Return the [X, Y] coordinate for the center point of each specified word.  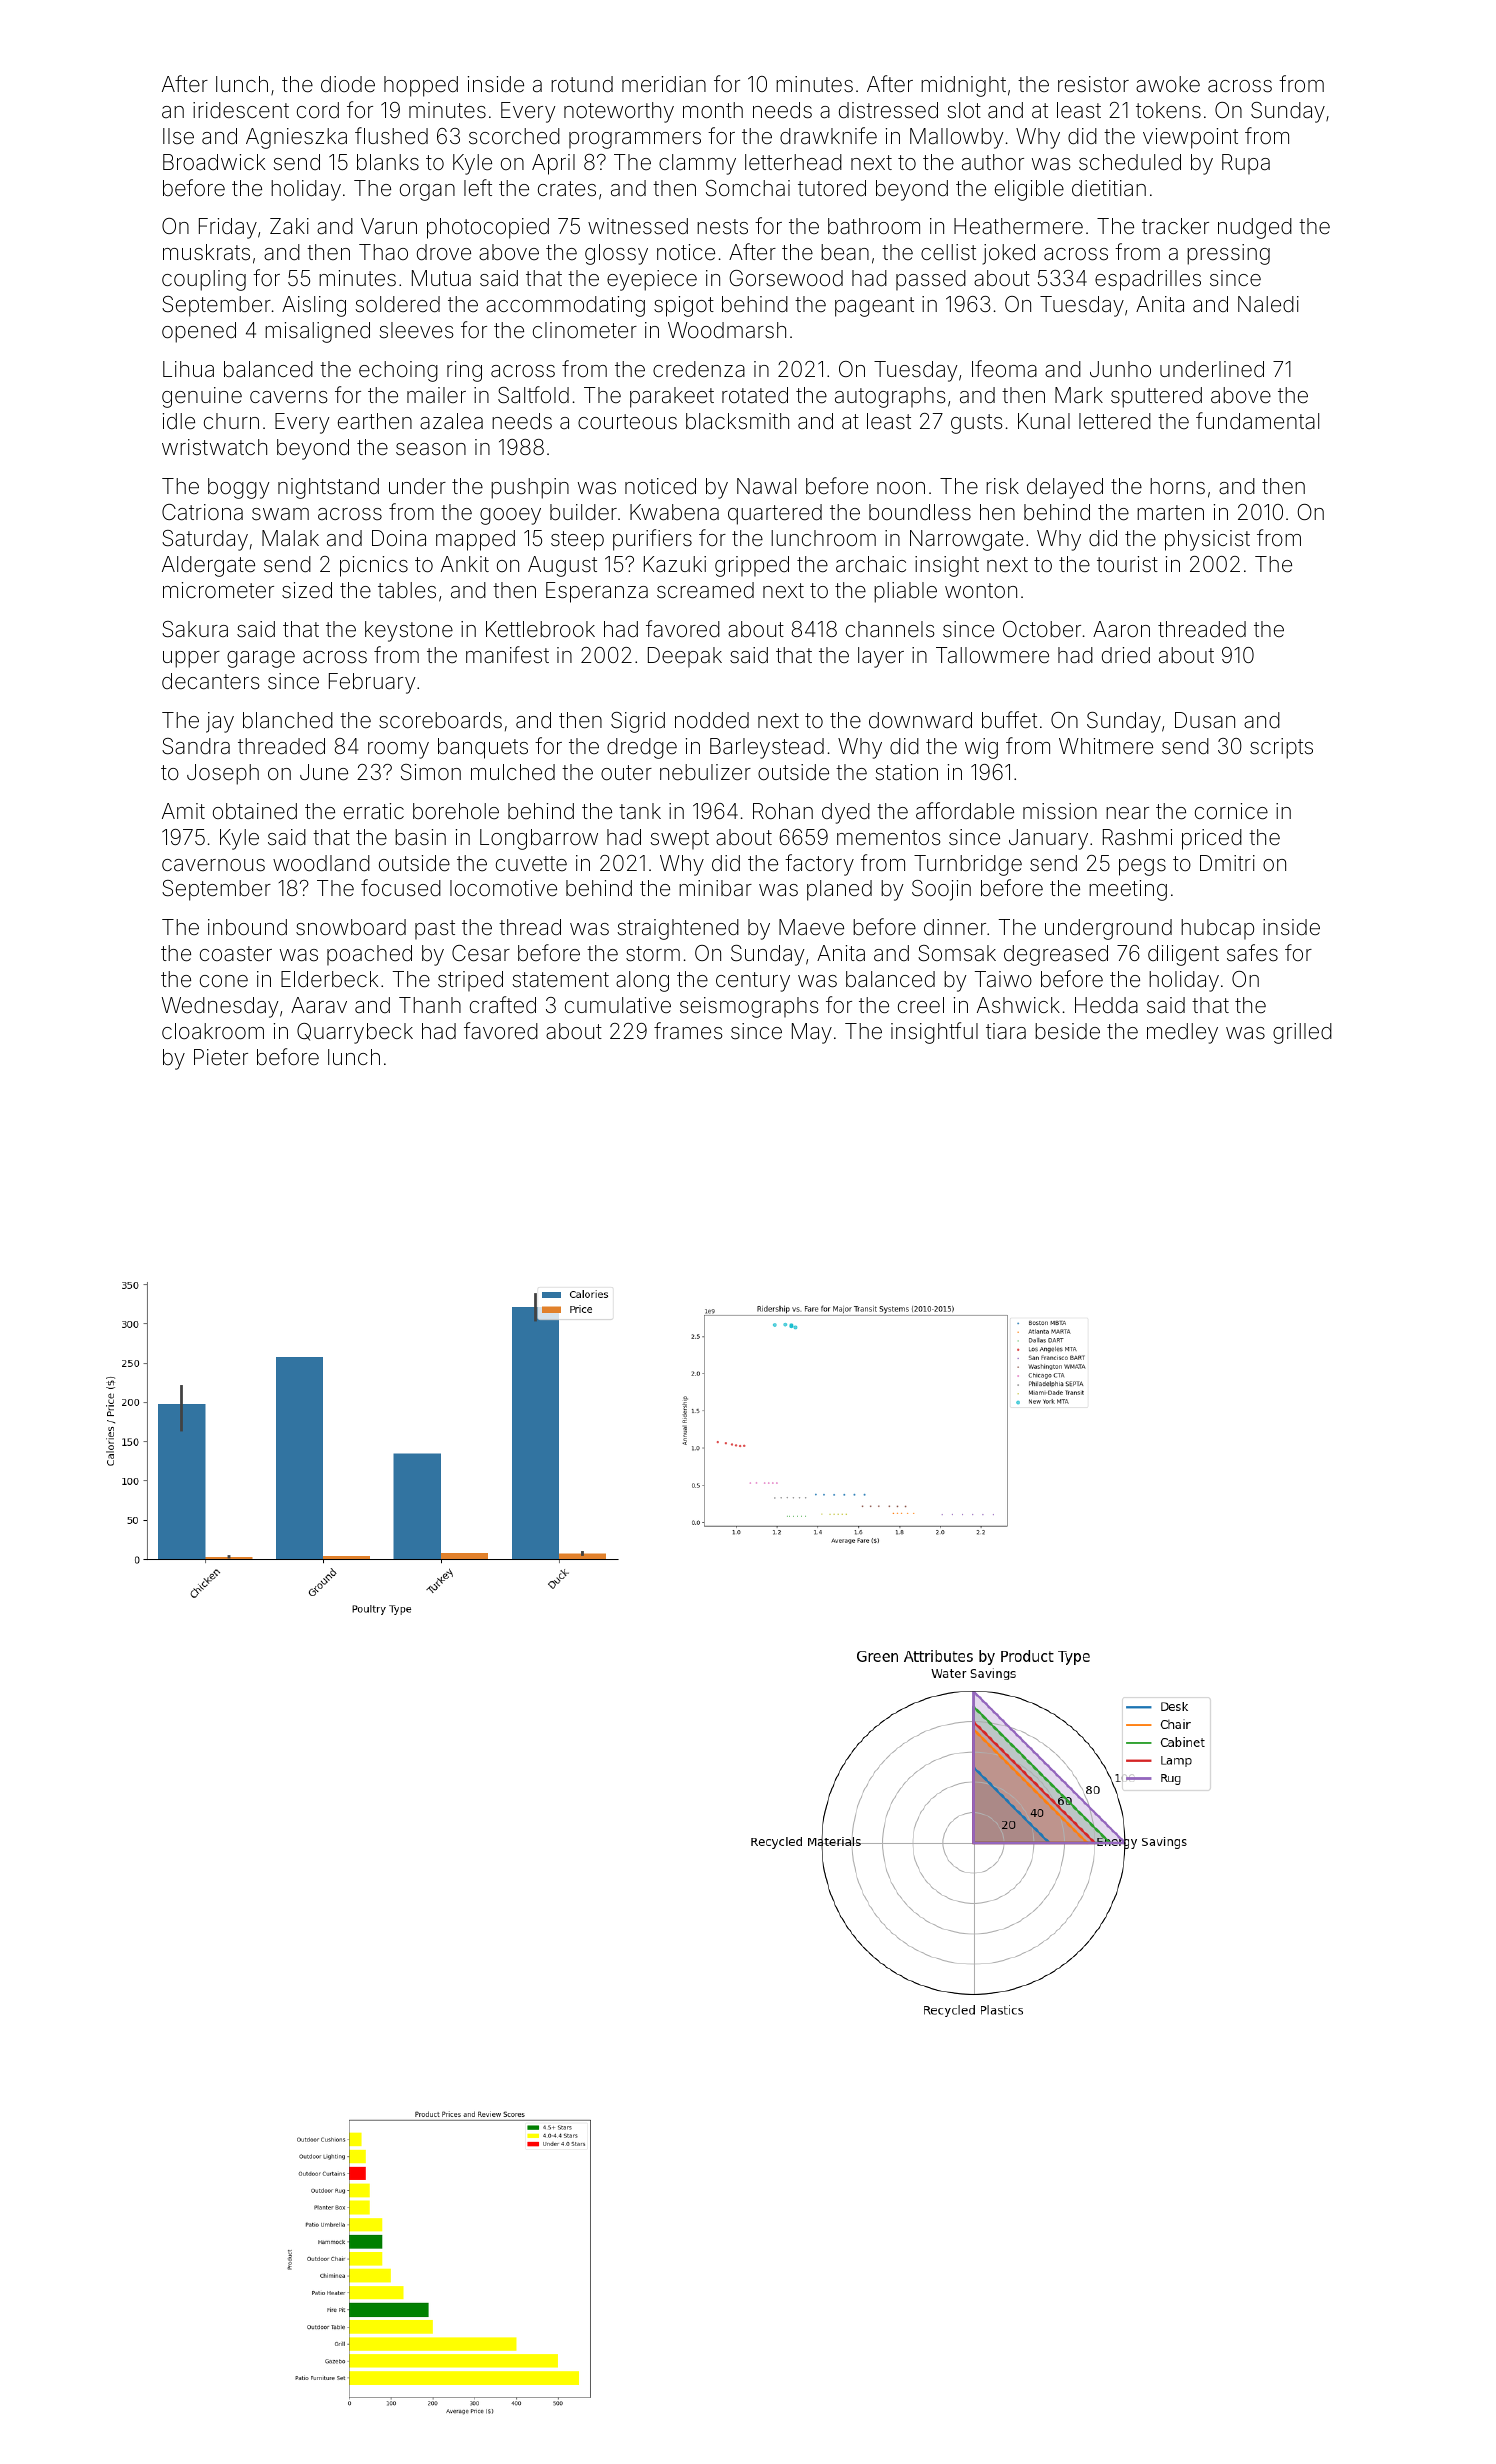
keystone [409, 631]
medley [1182, 1033]
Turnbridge [968, 865]
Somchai [748, 188]
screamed [705, 590]
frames [688, 1031]
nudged [1255, 228]
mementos [888, 837]
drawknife [828, 136]
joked [1008, 254]
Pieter [221, 1057]
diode [348, 84]
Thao [383, 252]
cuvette [531, 864]
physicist [1207, 540]
